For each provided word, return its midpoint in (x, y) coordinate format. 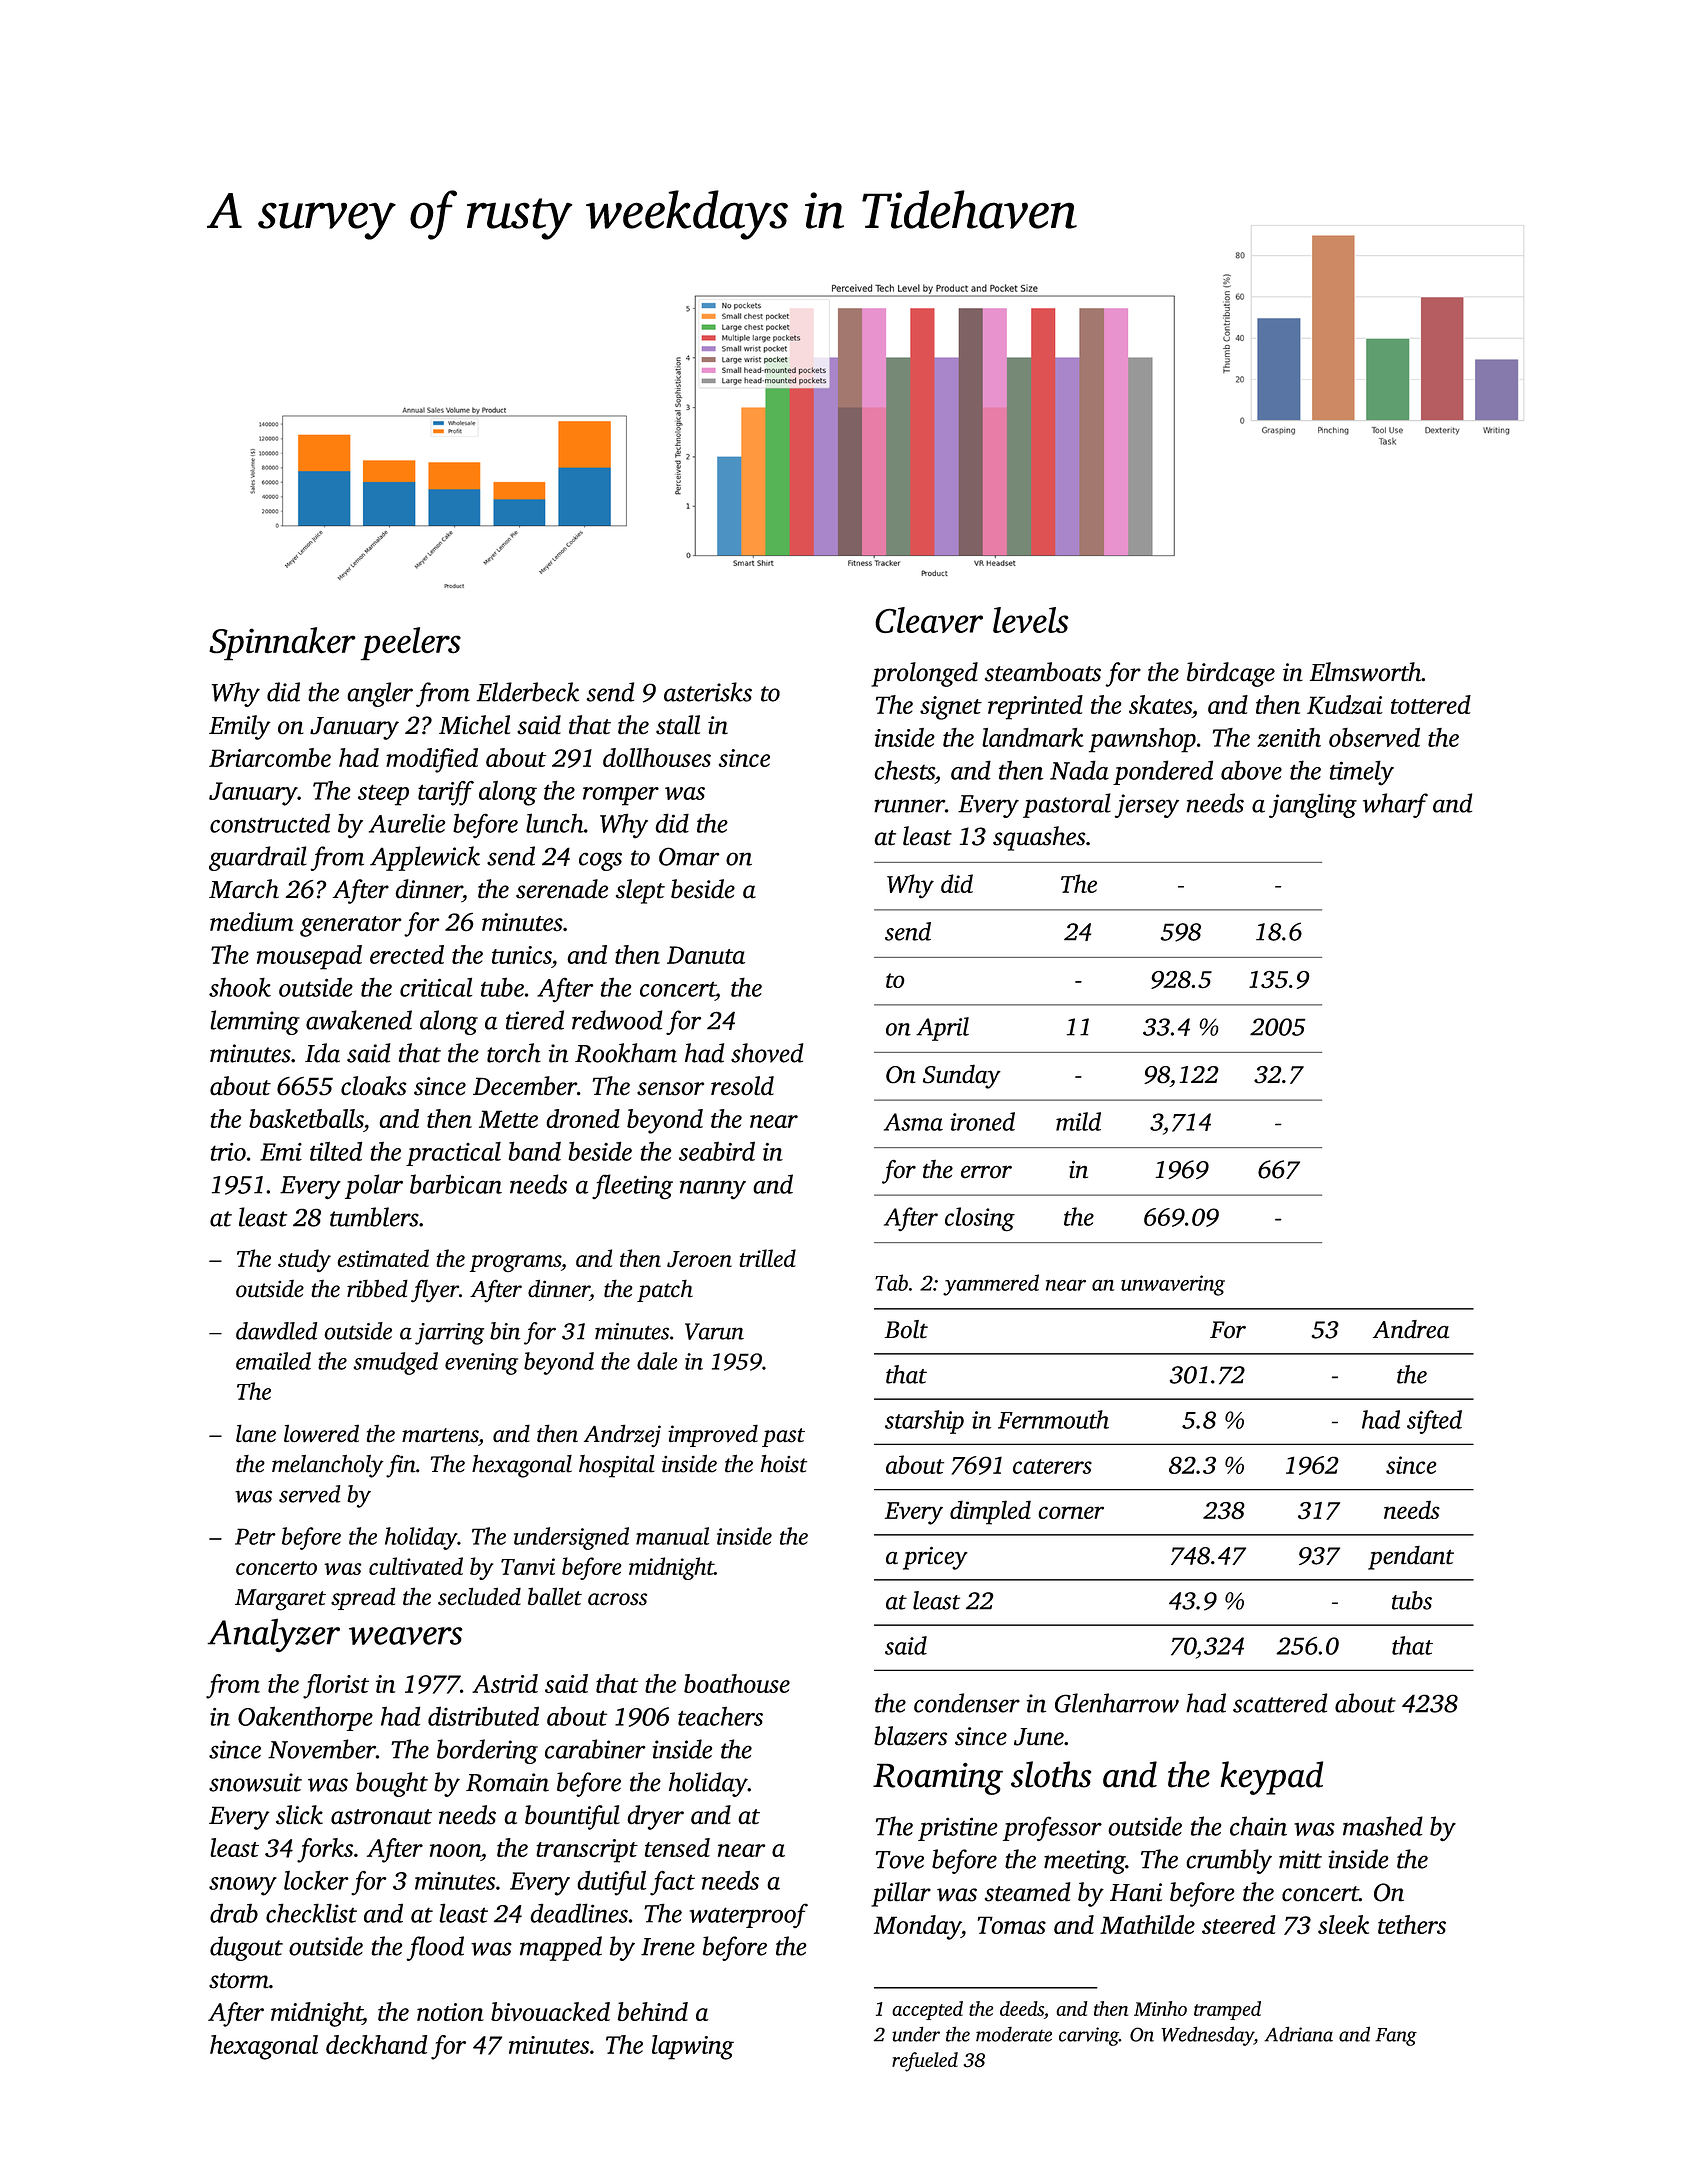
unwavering (1173, 1285)
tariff (446, 793)
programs (515, 1264)
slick (299, 1815)
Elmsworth (1365, 672)
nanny (713, 1189)
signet (951, 708)
